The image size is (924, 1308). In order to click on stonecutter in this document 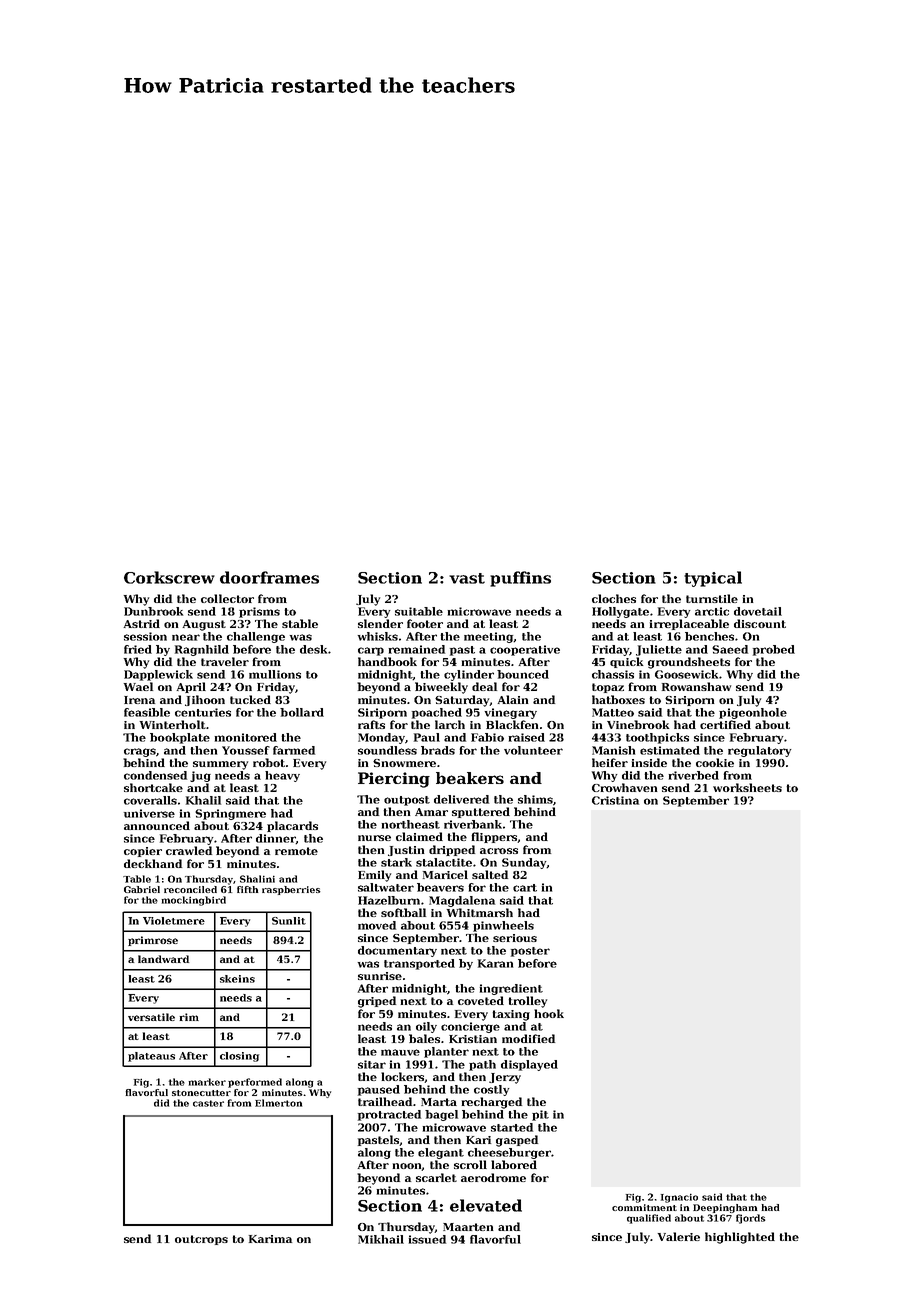, I will do `click(201, 1093)`.
